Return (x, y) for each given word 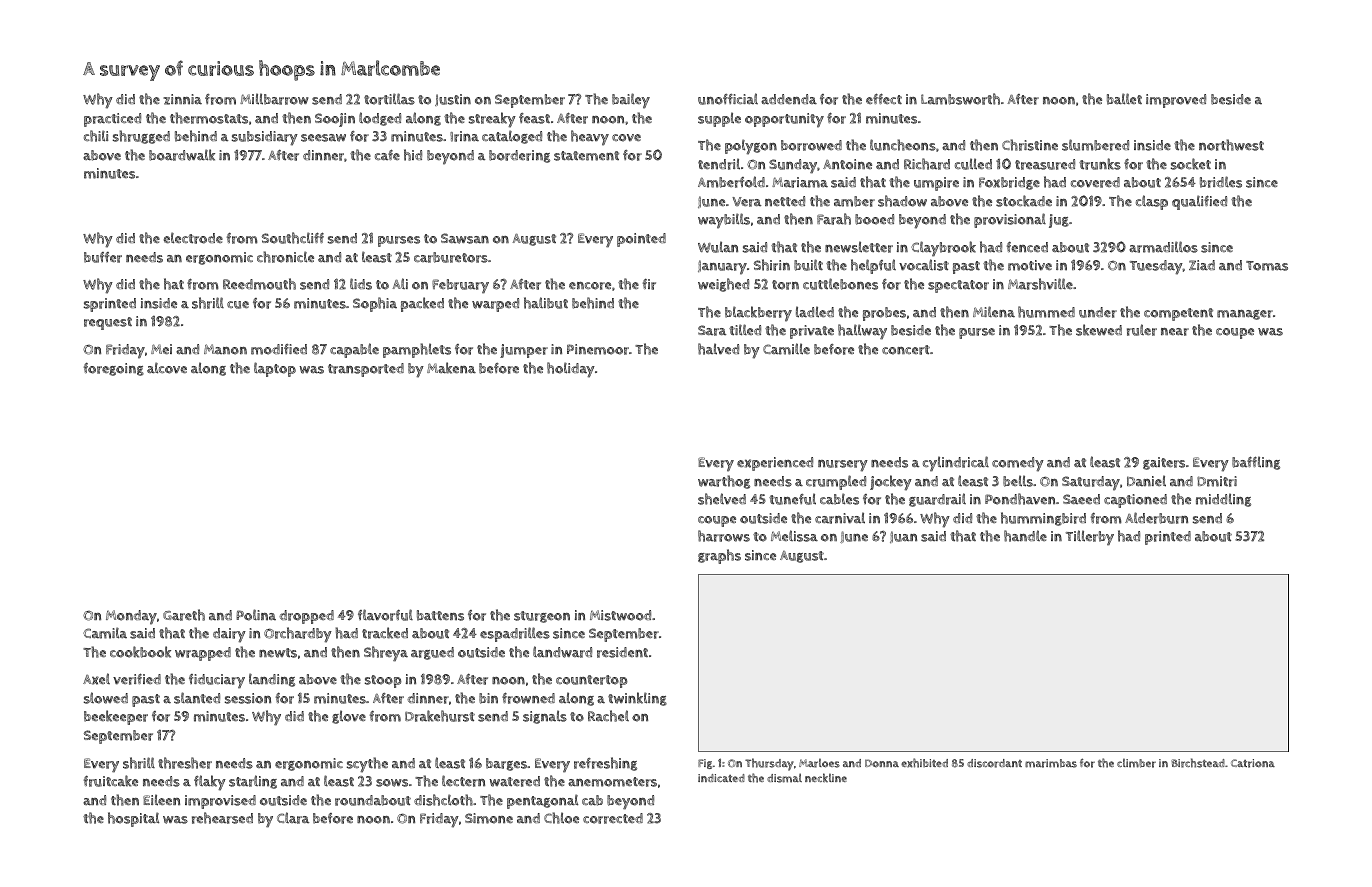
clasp (1152, 202)
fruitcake (111, 781)
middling (1223, 500)
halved (718, 349)
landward (562, 652)
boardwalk (182, 155)
